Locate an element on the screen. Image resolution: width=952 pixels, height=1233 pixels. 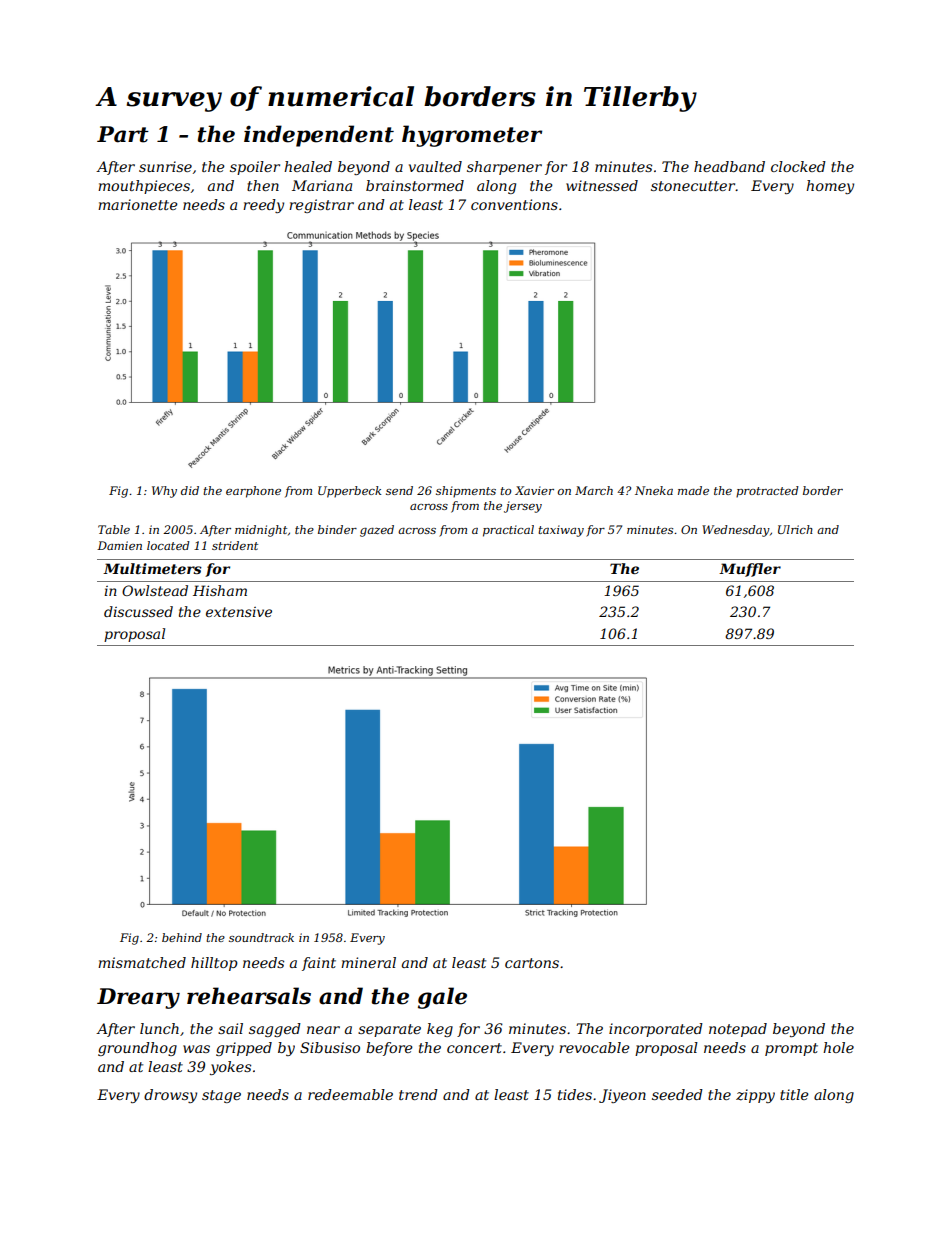
Muffler is located at coordinates (750, 570).
